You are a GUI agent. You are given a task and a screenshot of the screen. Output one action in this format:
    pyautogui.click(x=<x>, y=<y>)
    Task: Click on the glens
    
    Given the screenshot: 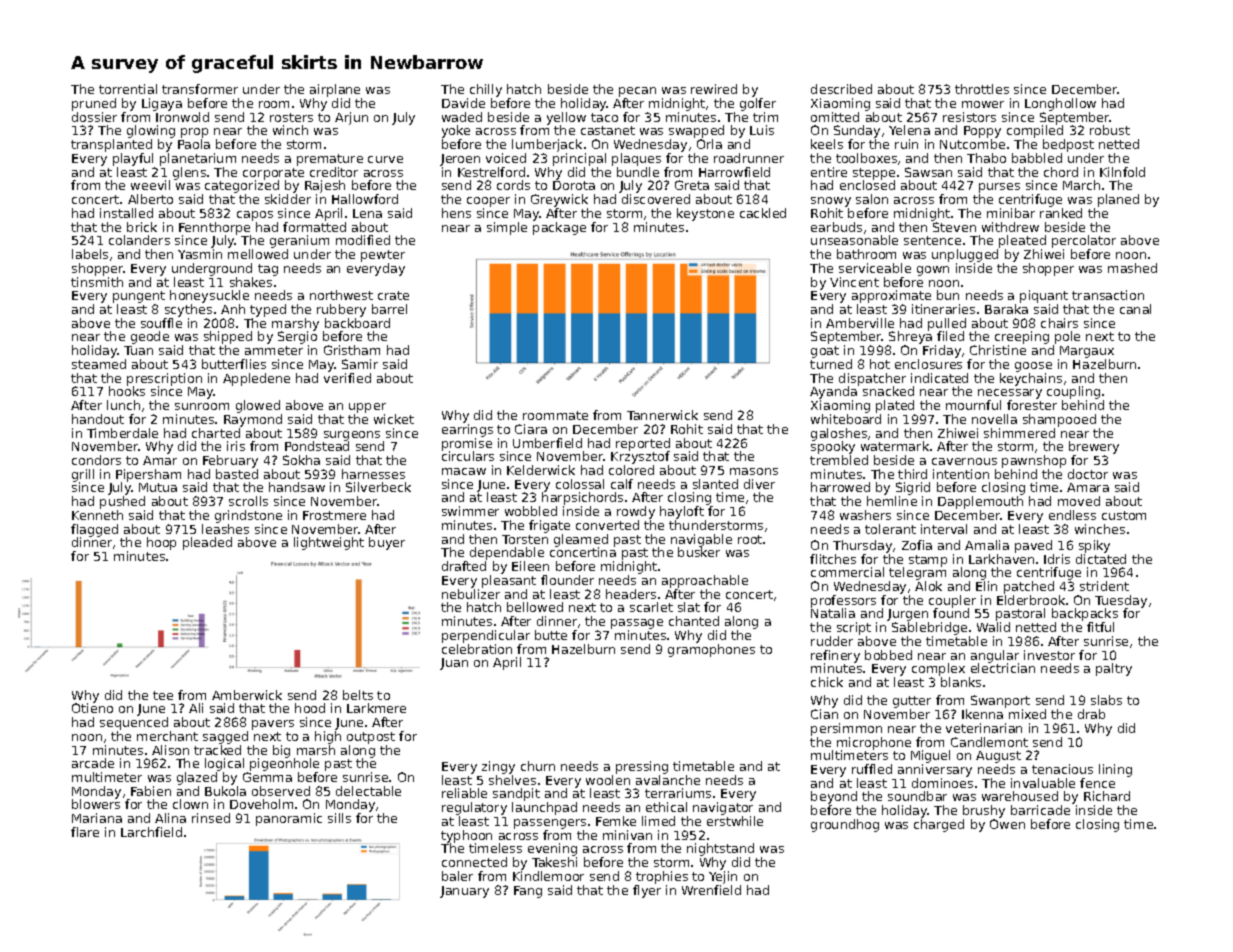 What is the action you would take?
    pyautogui.click(x=189, y=173)
